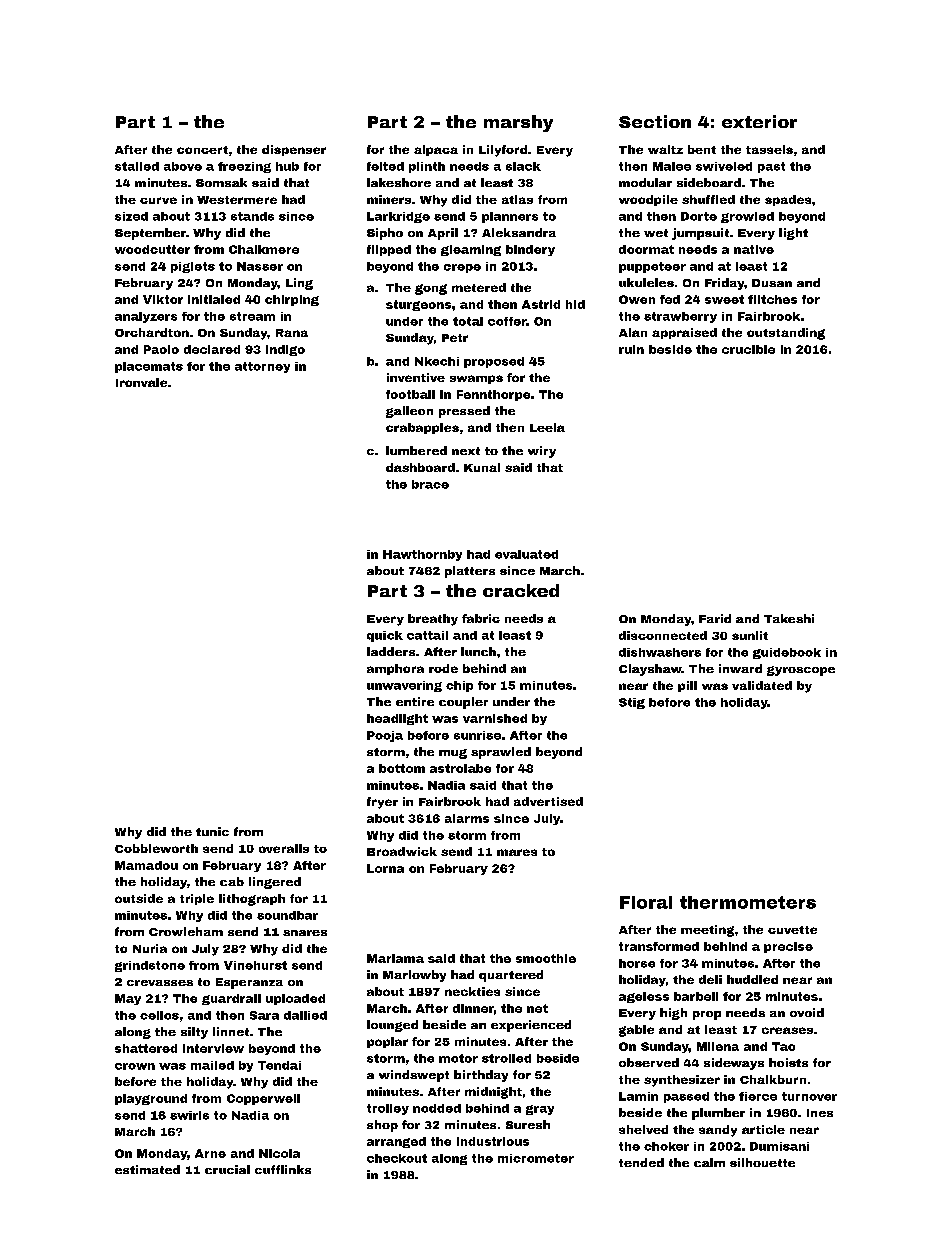 This image has width=952, height=1233. What do you see at coordinates (262, 367) in the image?
I see `attorney` at bounding box center [262, 367].
